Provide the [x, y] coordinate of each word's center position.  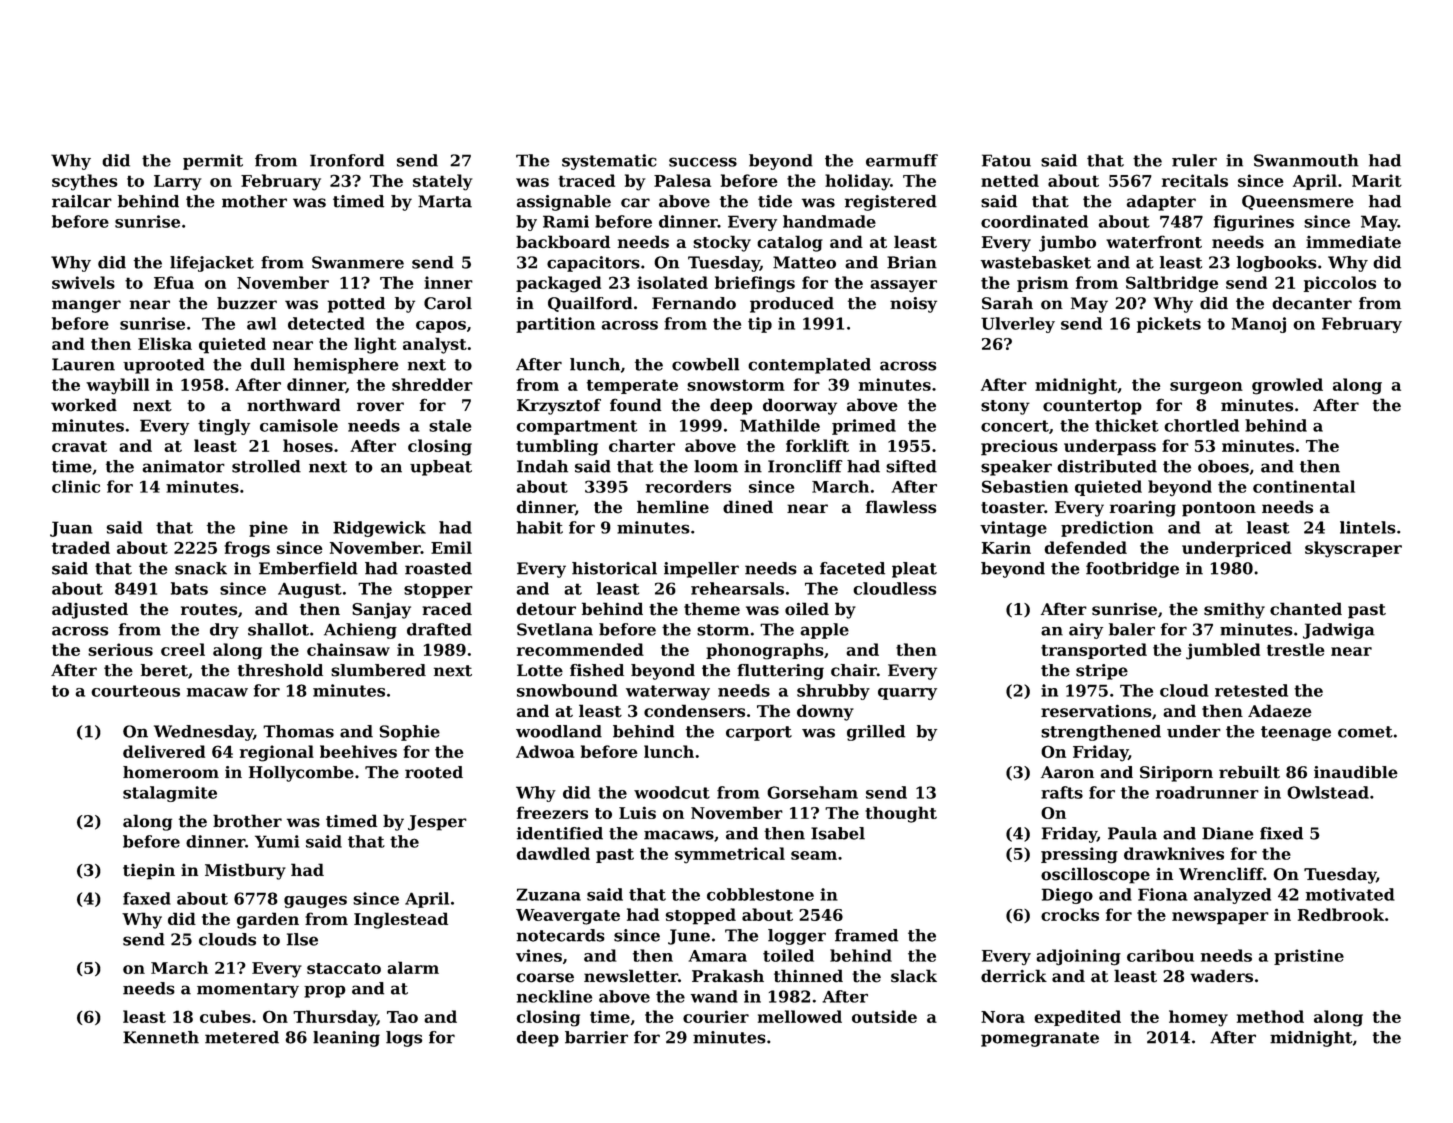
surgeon [1206, 388]
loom [716, 466]
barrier [596, 1037]
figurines [1254, 223]
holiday [857, 182]
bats [189, 588]
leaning [346, 1039]
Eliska [165, 343]
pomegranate [1040, 1039]
